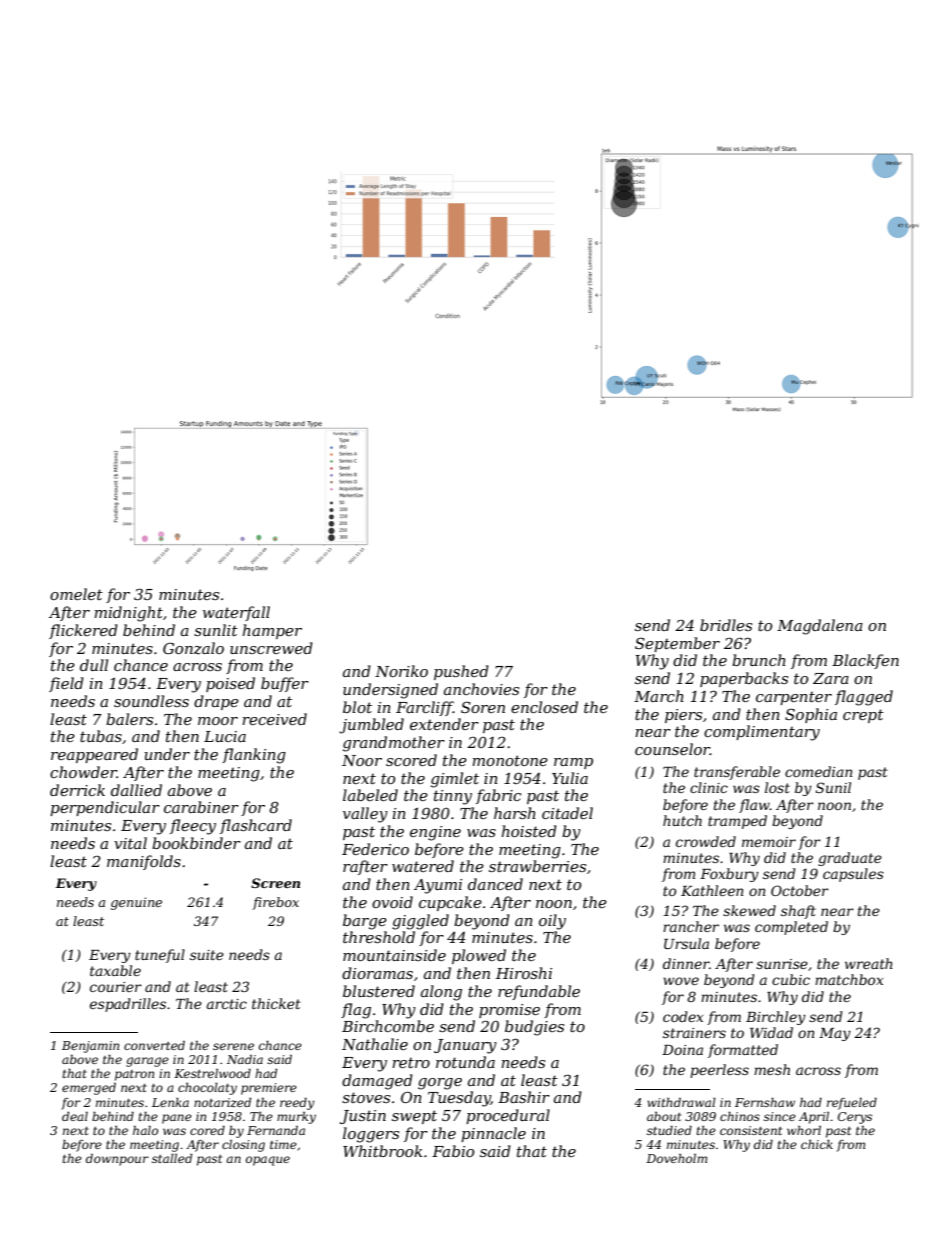 Image resolution: width=952 pixels, height=1233 pixels. Describe the element at coordinates (820, 627) in the image. I see `Magdalena` at that location.
